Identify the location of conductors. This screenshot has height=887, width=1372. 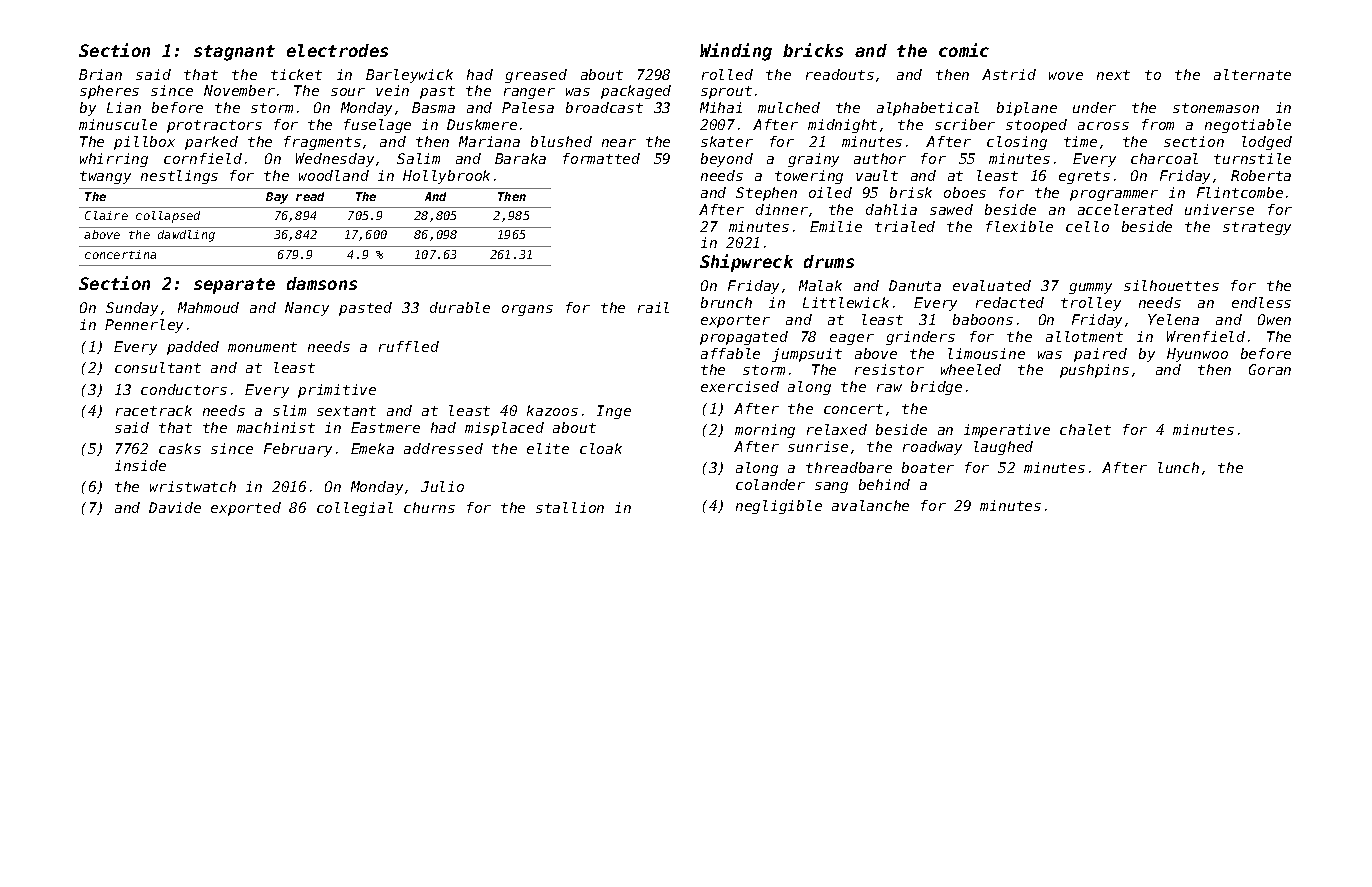
(184, 389).
